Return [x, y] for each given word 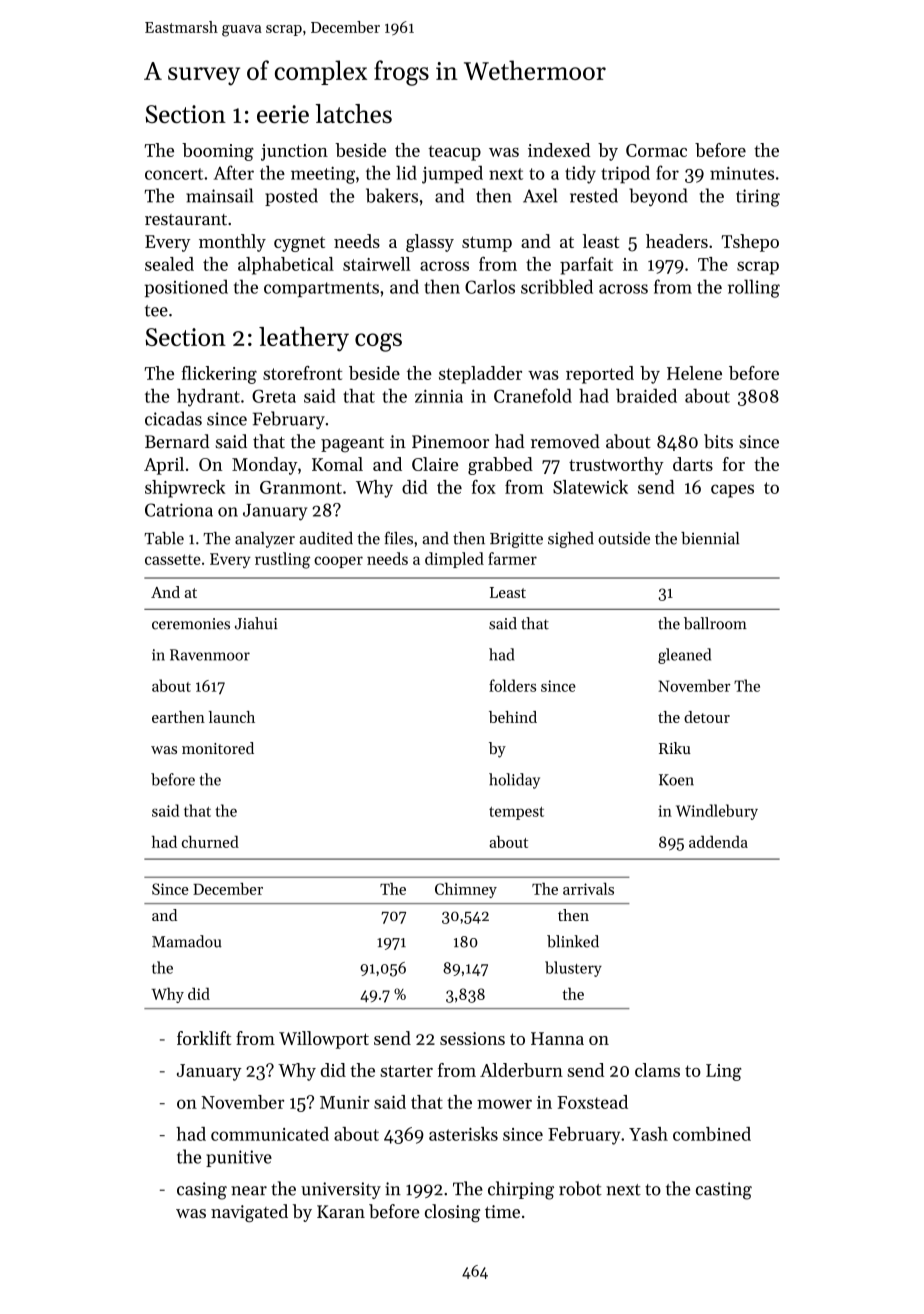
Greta [274, 396]
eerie [283, 114]
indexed [559, 150]
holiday [514, 781]
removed [565, 441]
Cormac [656, 150]
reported [600, 375]
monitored [218, 748]
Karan [341, 1211]
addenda [718, 841]
